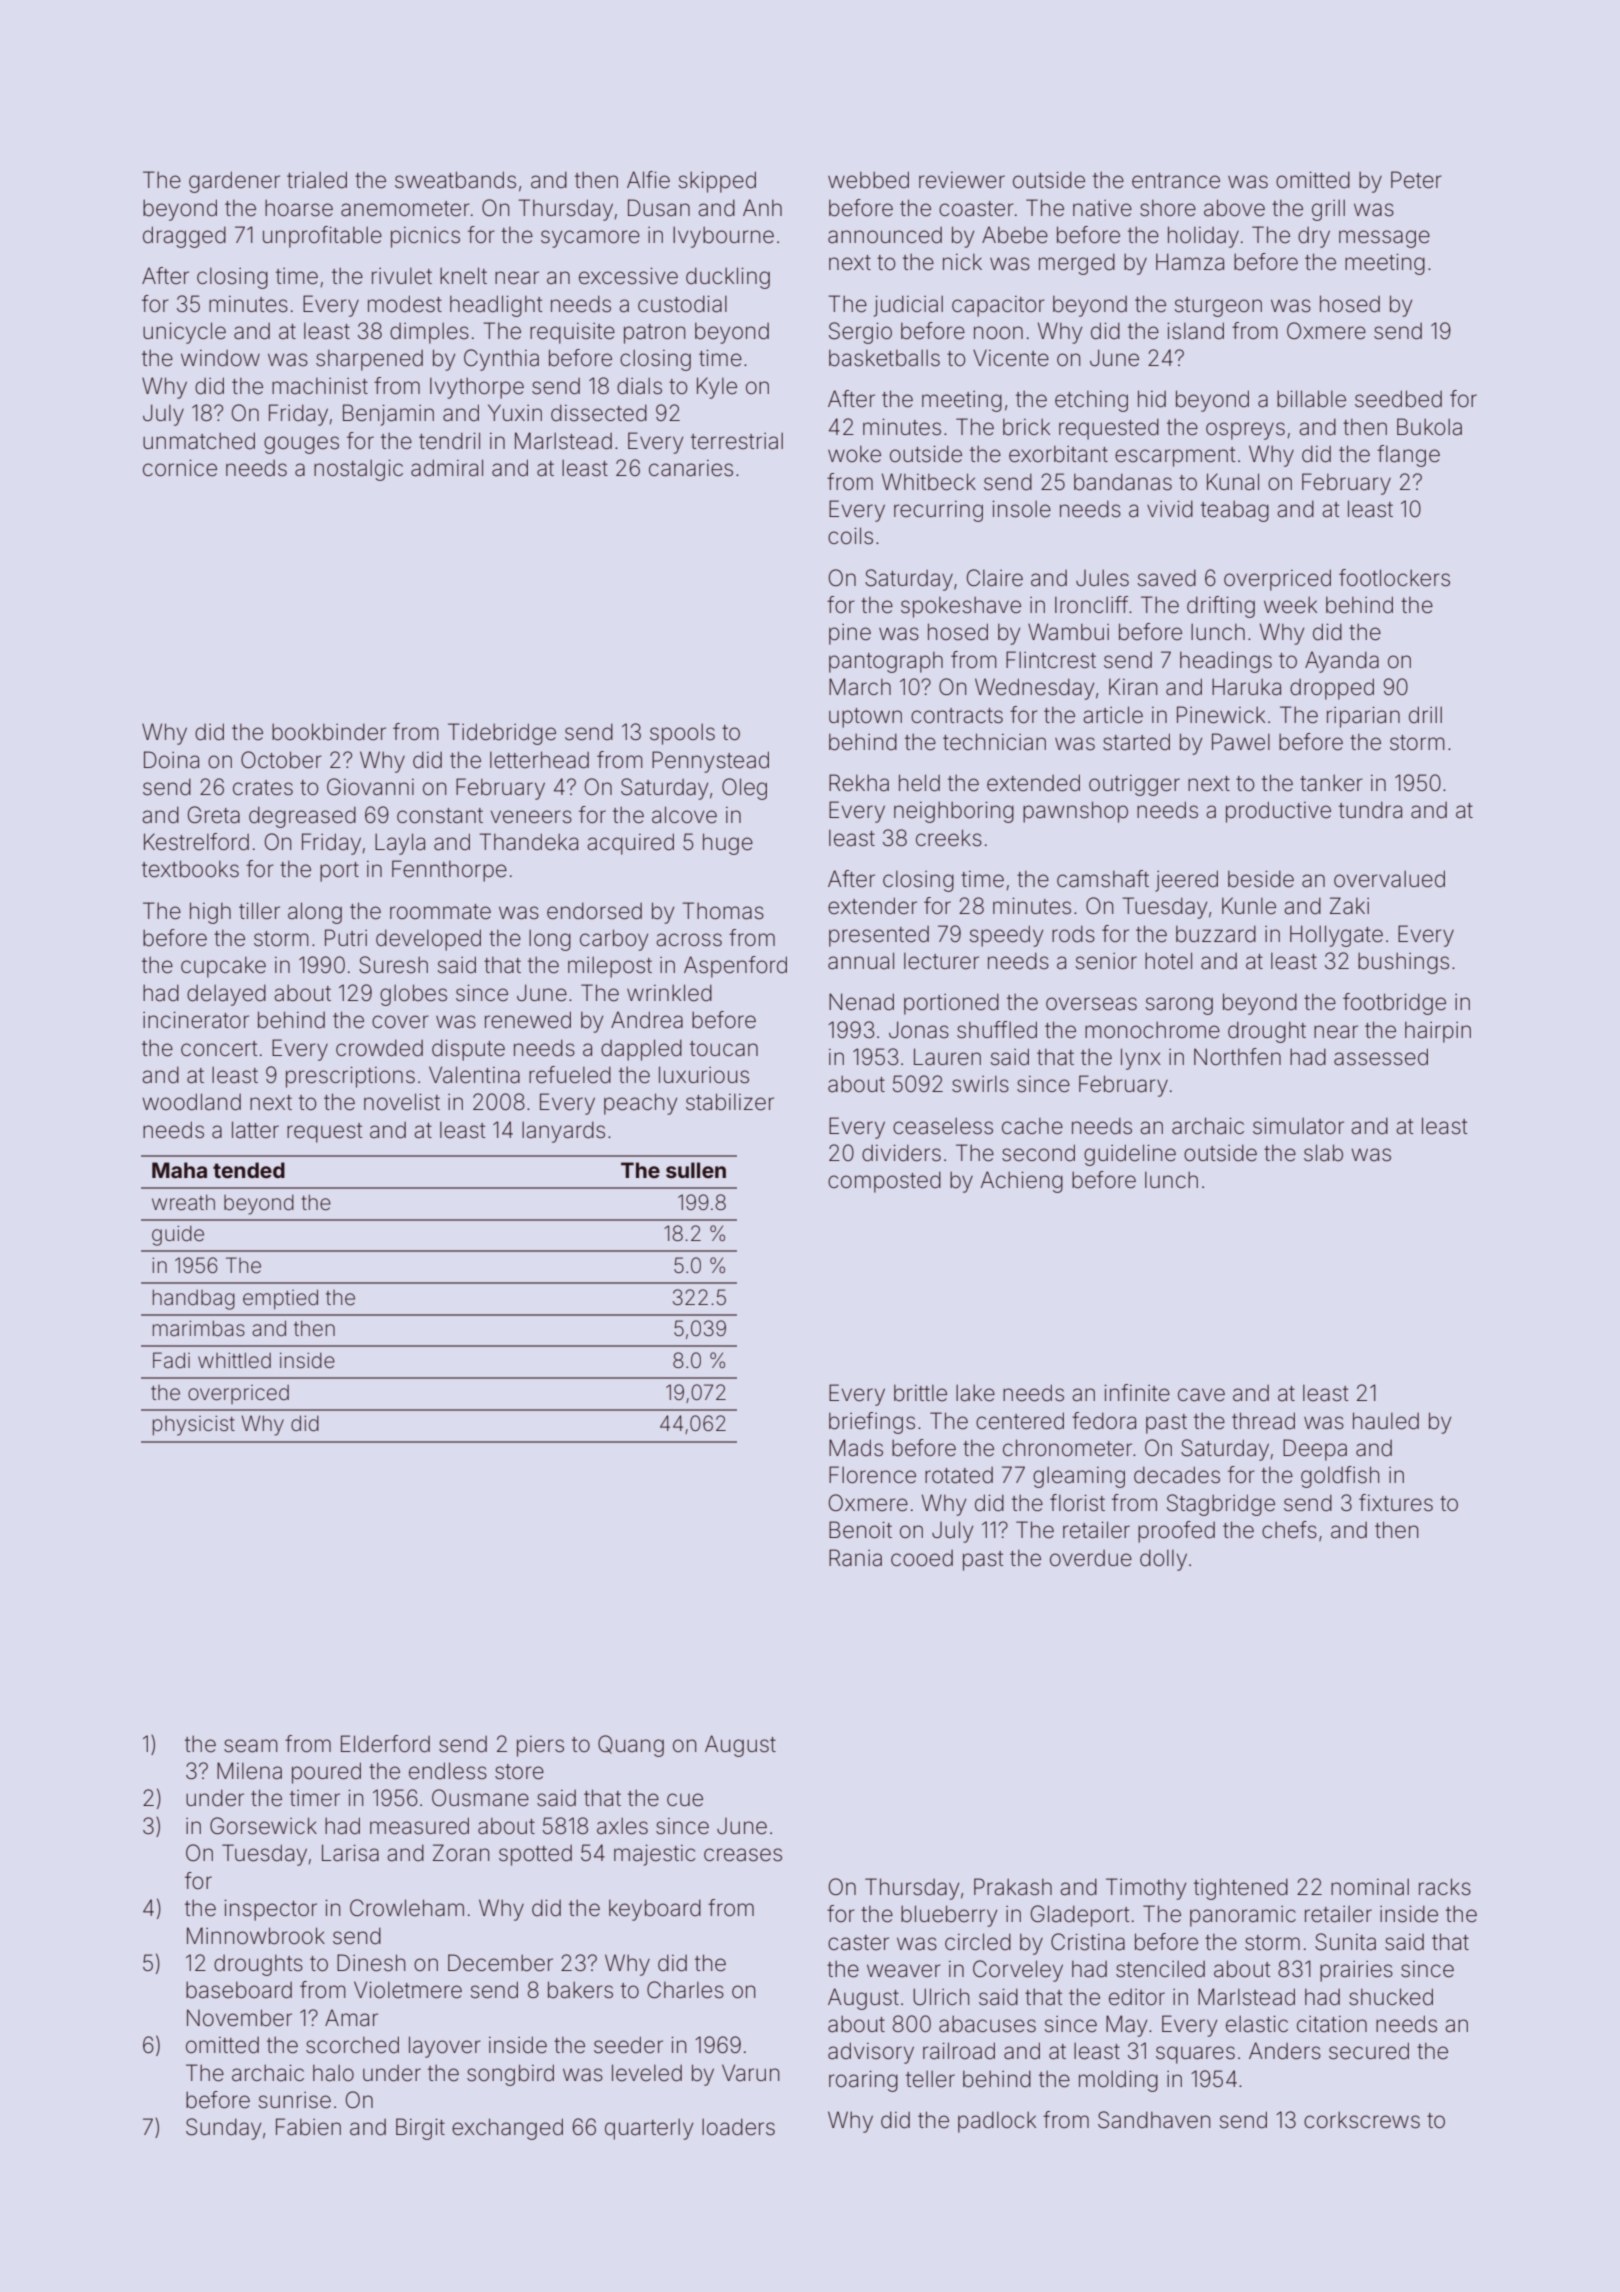 This image has width=1620, height=2292. What do you see at coordinates (855, 1558) in the image?
I see `Rania` at bounding box center [855, 1558].
